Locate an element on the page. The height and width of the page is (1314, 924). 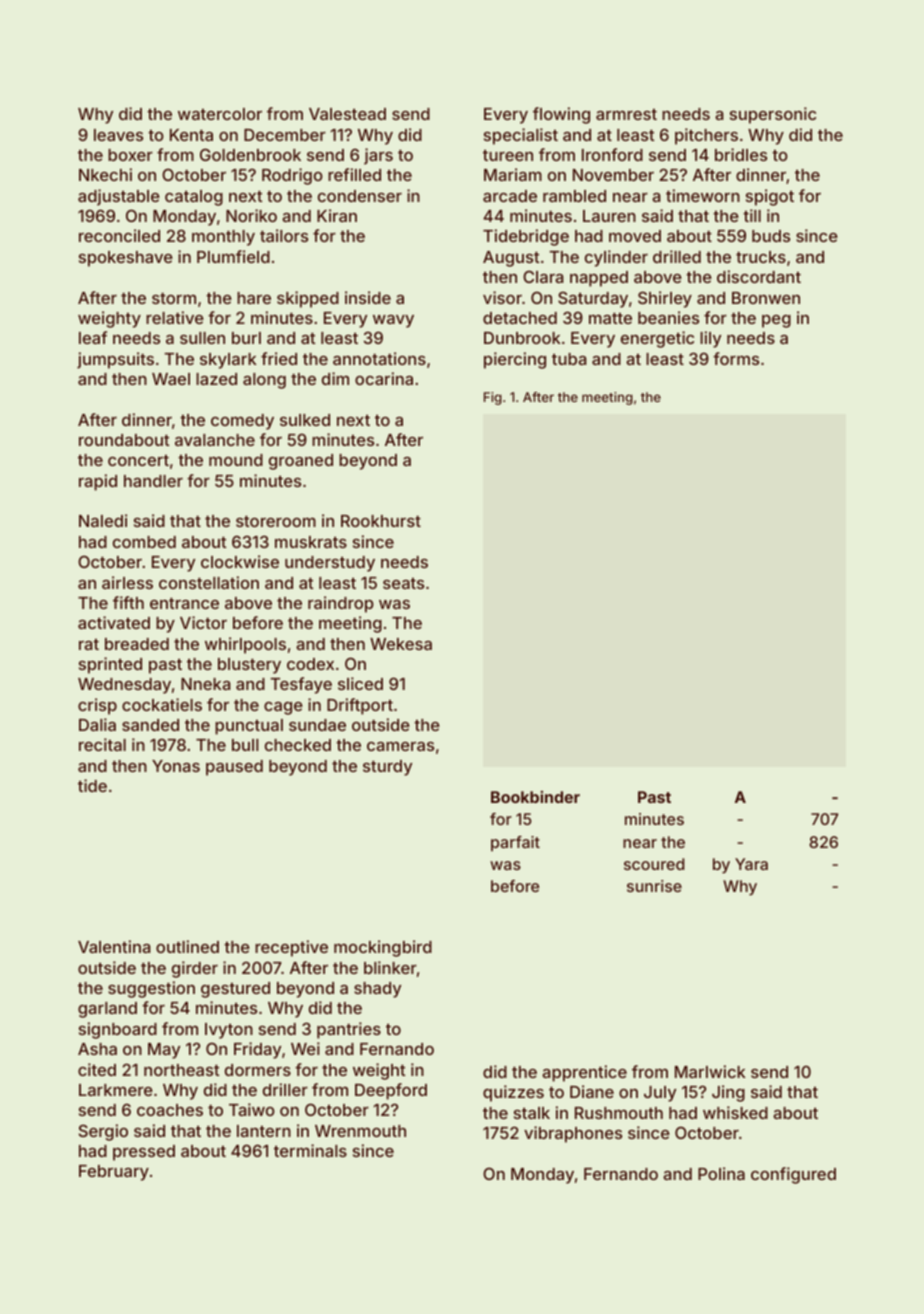
terminals is located at coordinates (310, 1150).
